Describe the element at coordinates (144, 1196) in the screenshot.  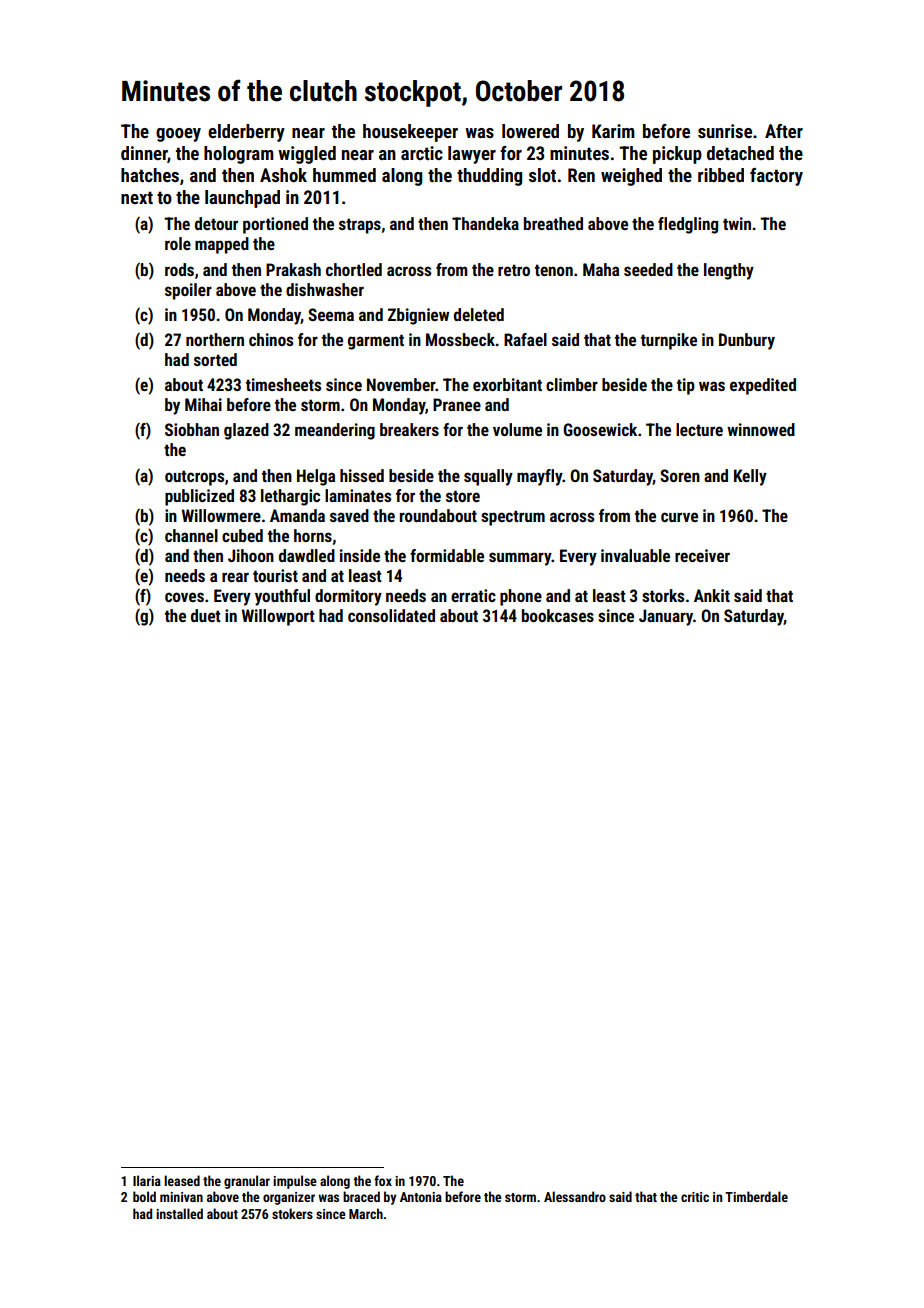
I see `bold` at that location.
